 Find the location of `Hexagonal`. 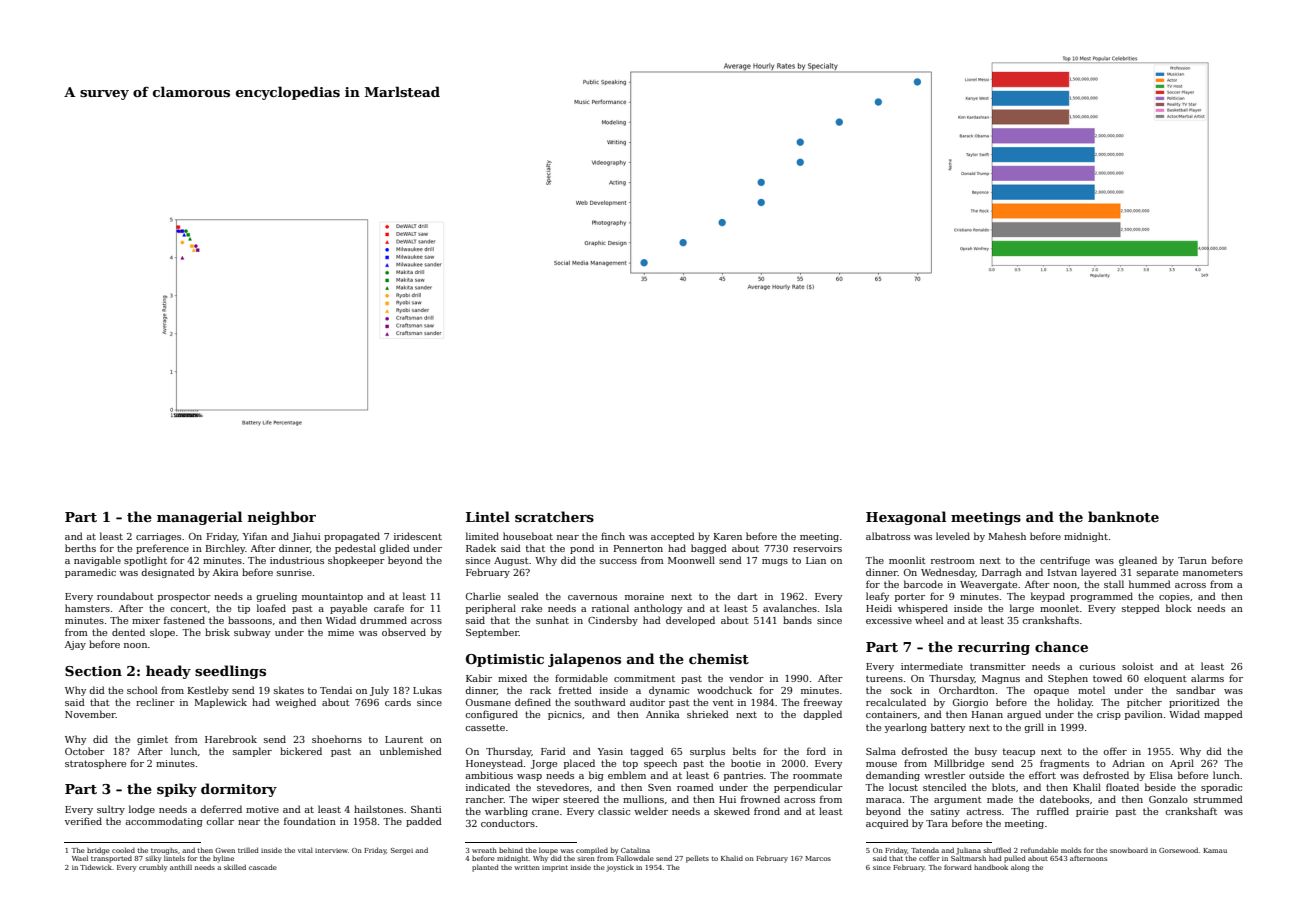

Hexagonal is located at coordinates (906, 518).
